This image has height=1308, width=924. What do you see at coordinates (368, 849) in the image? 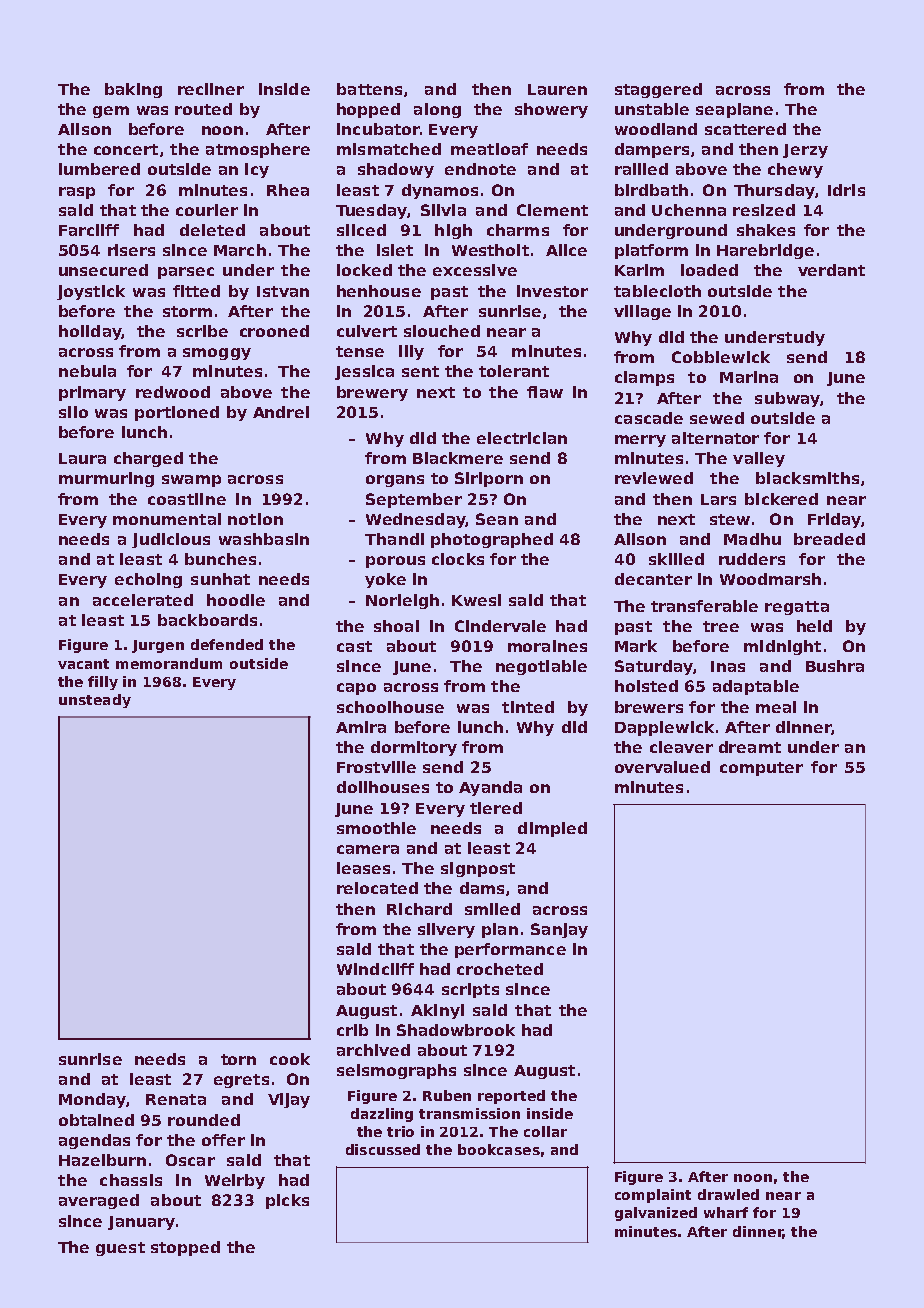
I see `camera` at bounding box center [368, 849].
